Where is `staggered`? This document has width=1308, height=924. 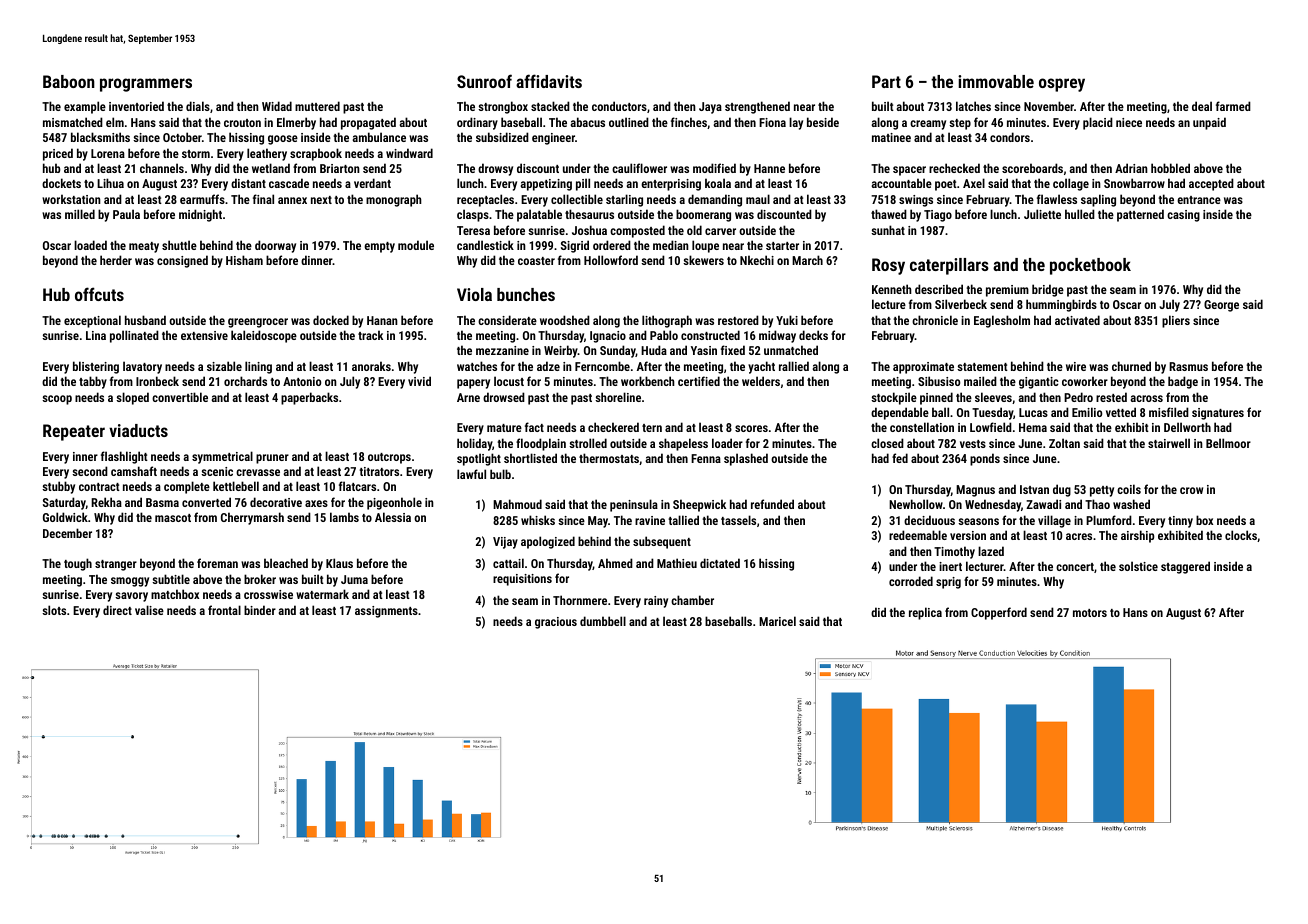
staggered is located at coordinates (1185, 567).
